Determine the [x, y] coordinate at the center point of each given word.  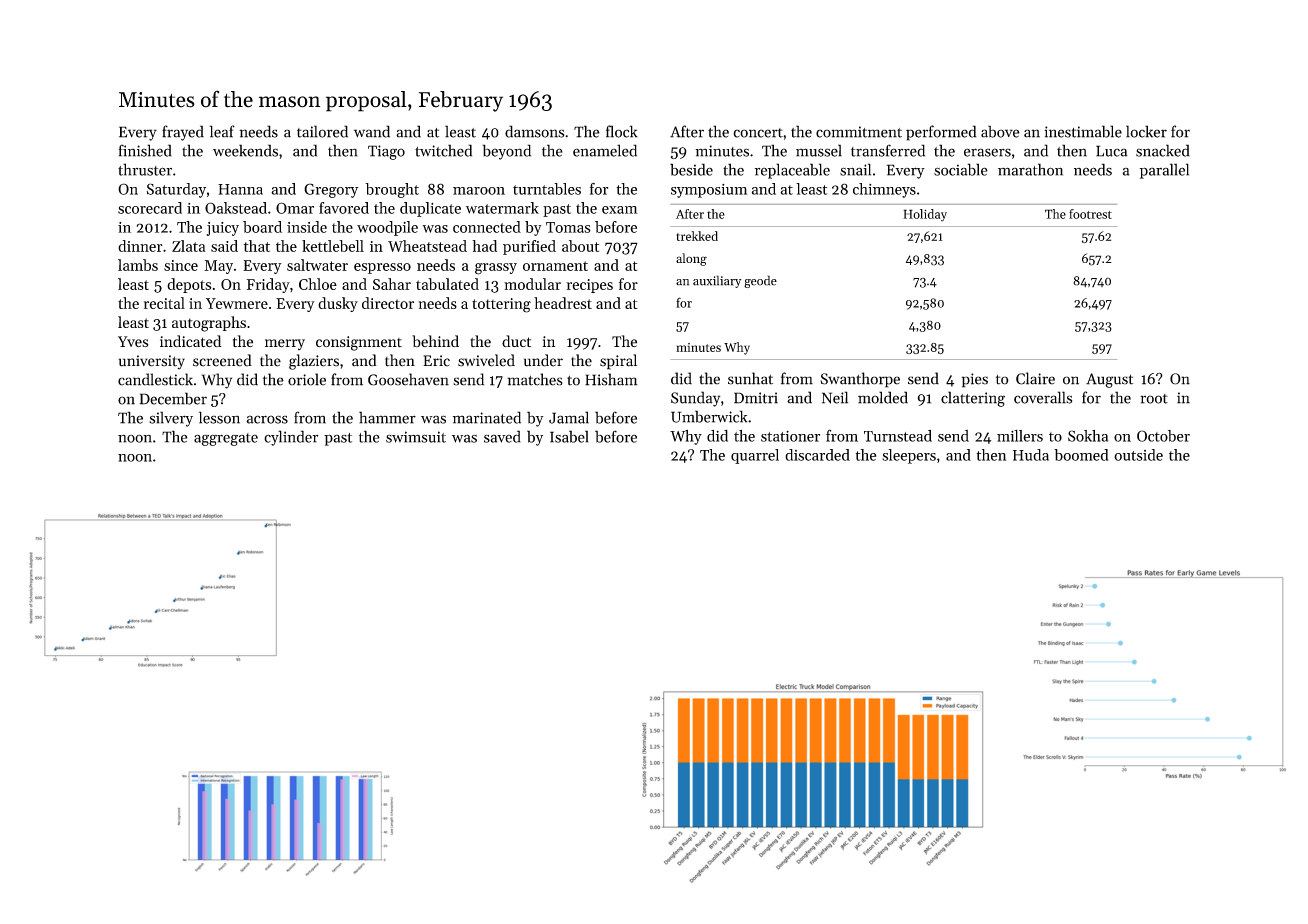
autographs [209, 324]
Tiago [386, 152]
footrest [1090, 214]
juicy [222, 229]
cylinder [291, 438]
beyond [506, 152]
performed [941, 133]
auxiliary [717, 281]
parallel [1164, 171]
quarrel [755, 456]
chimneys [884, 190]
